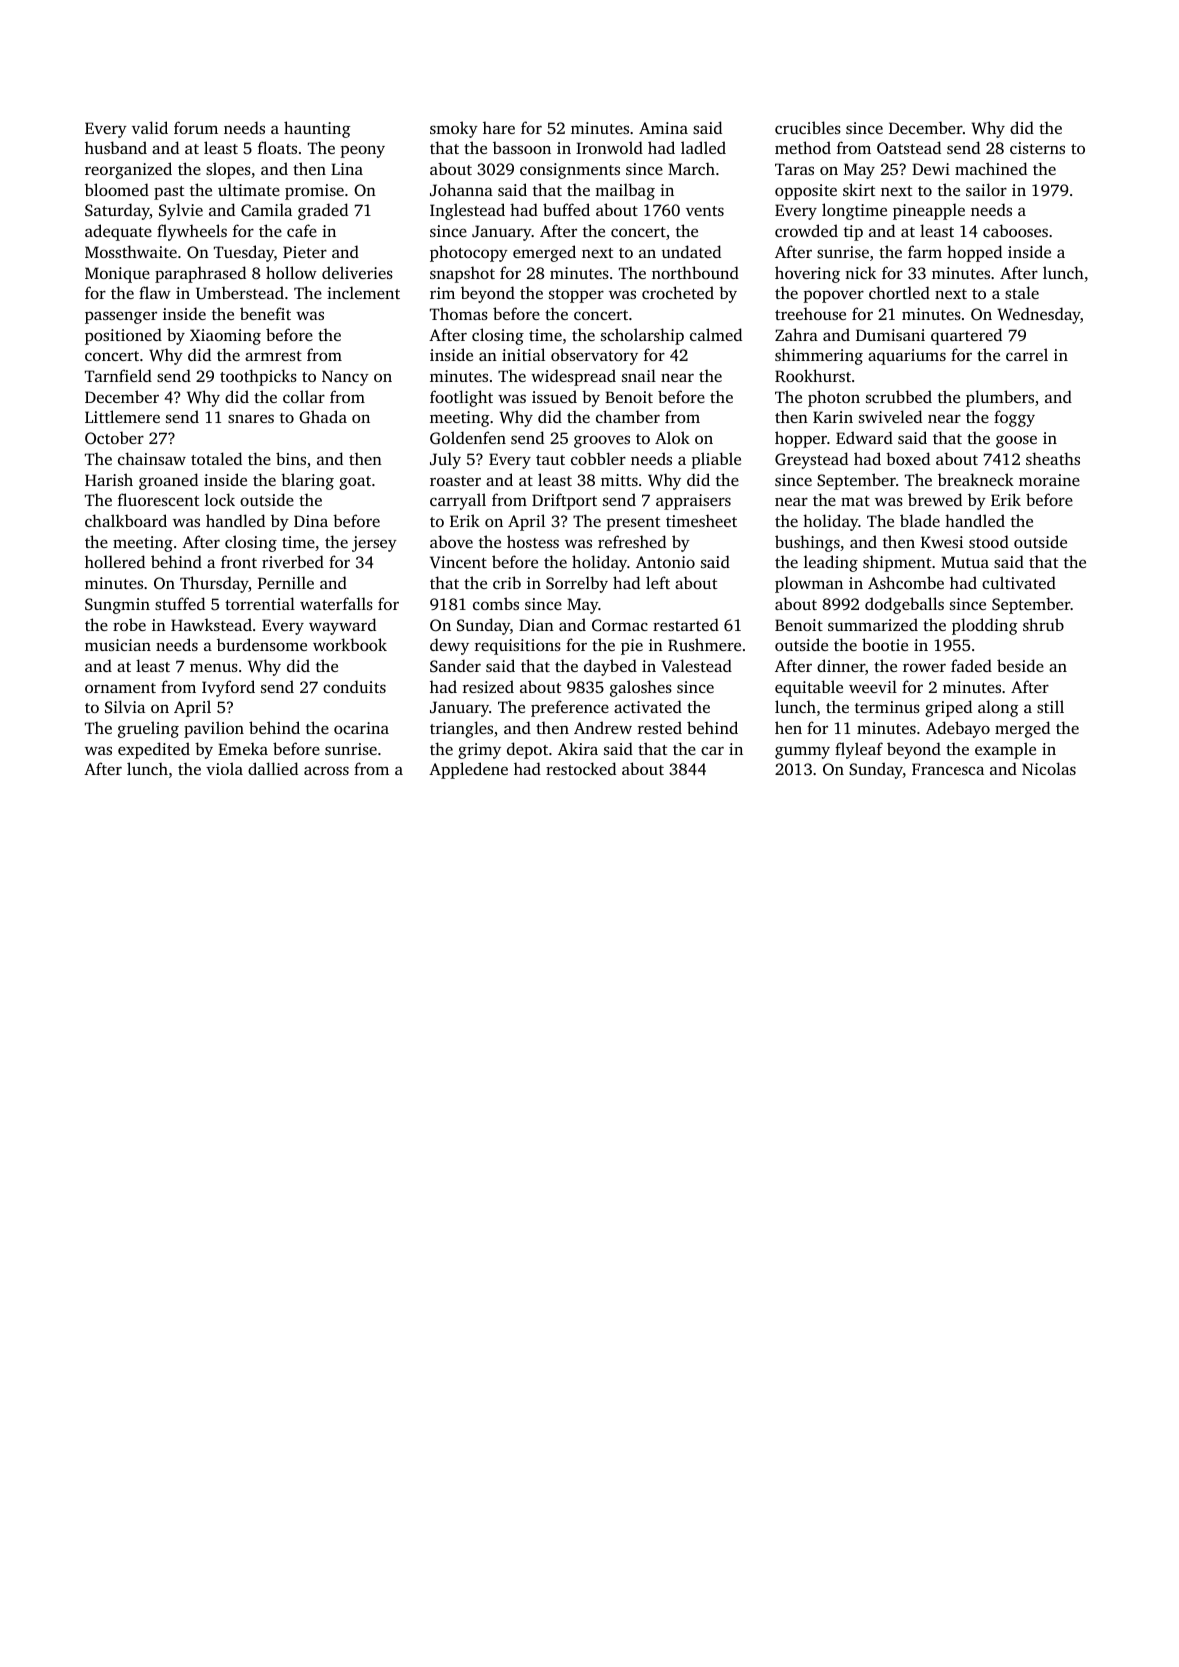 The height and width of the screenshot is (1667, 1179). I want to click on ornament, so click(120, 688).
